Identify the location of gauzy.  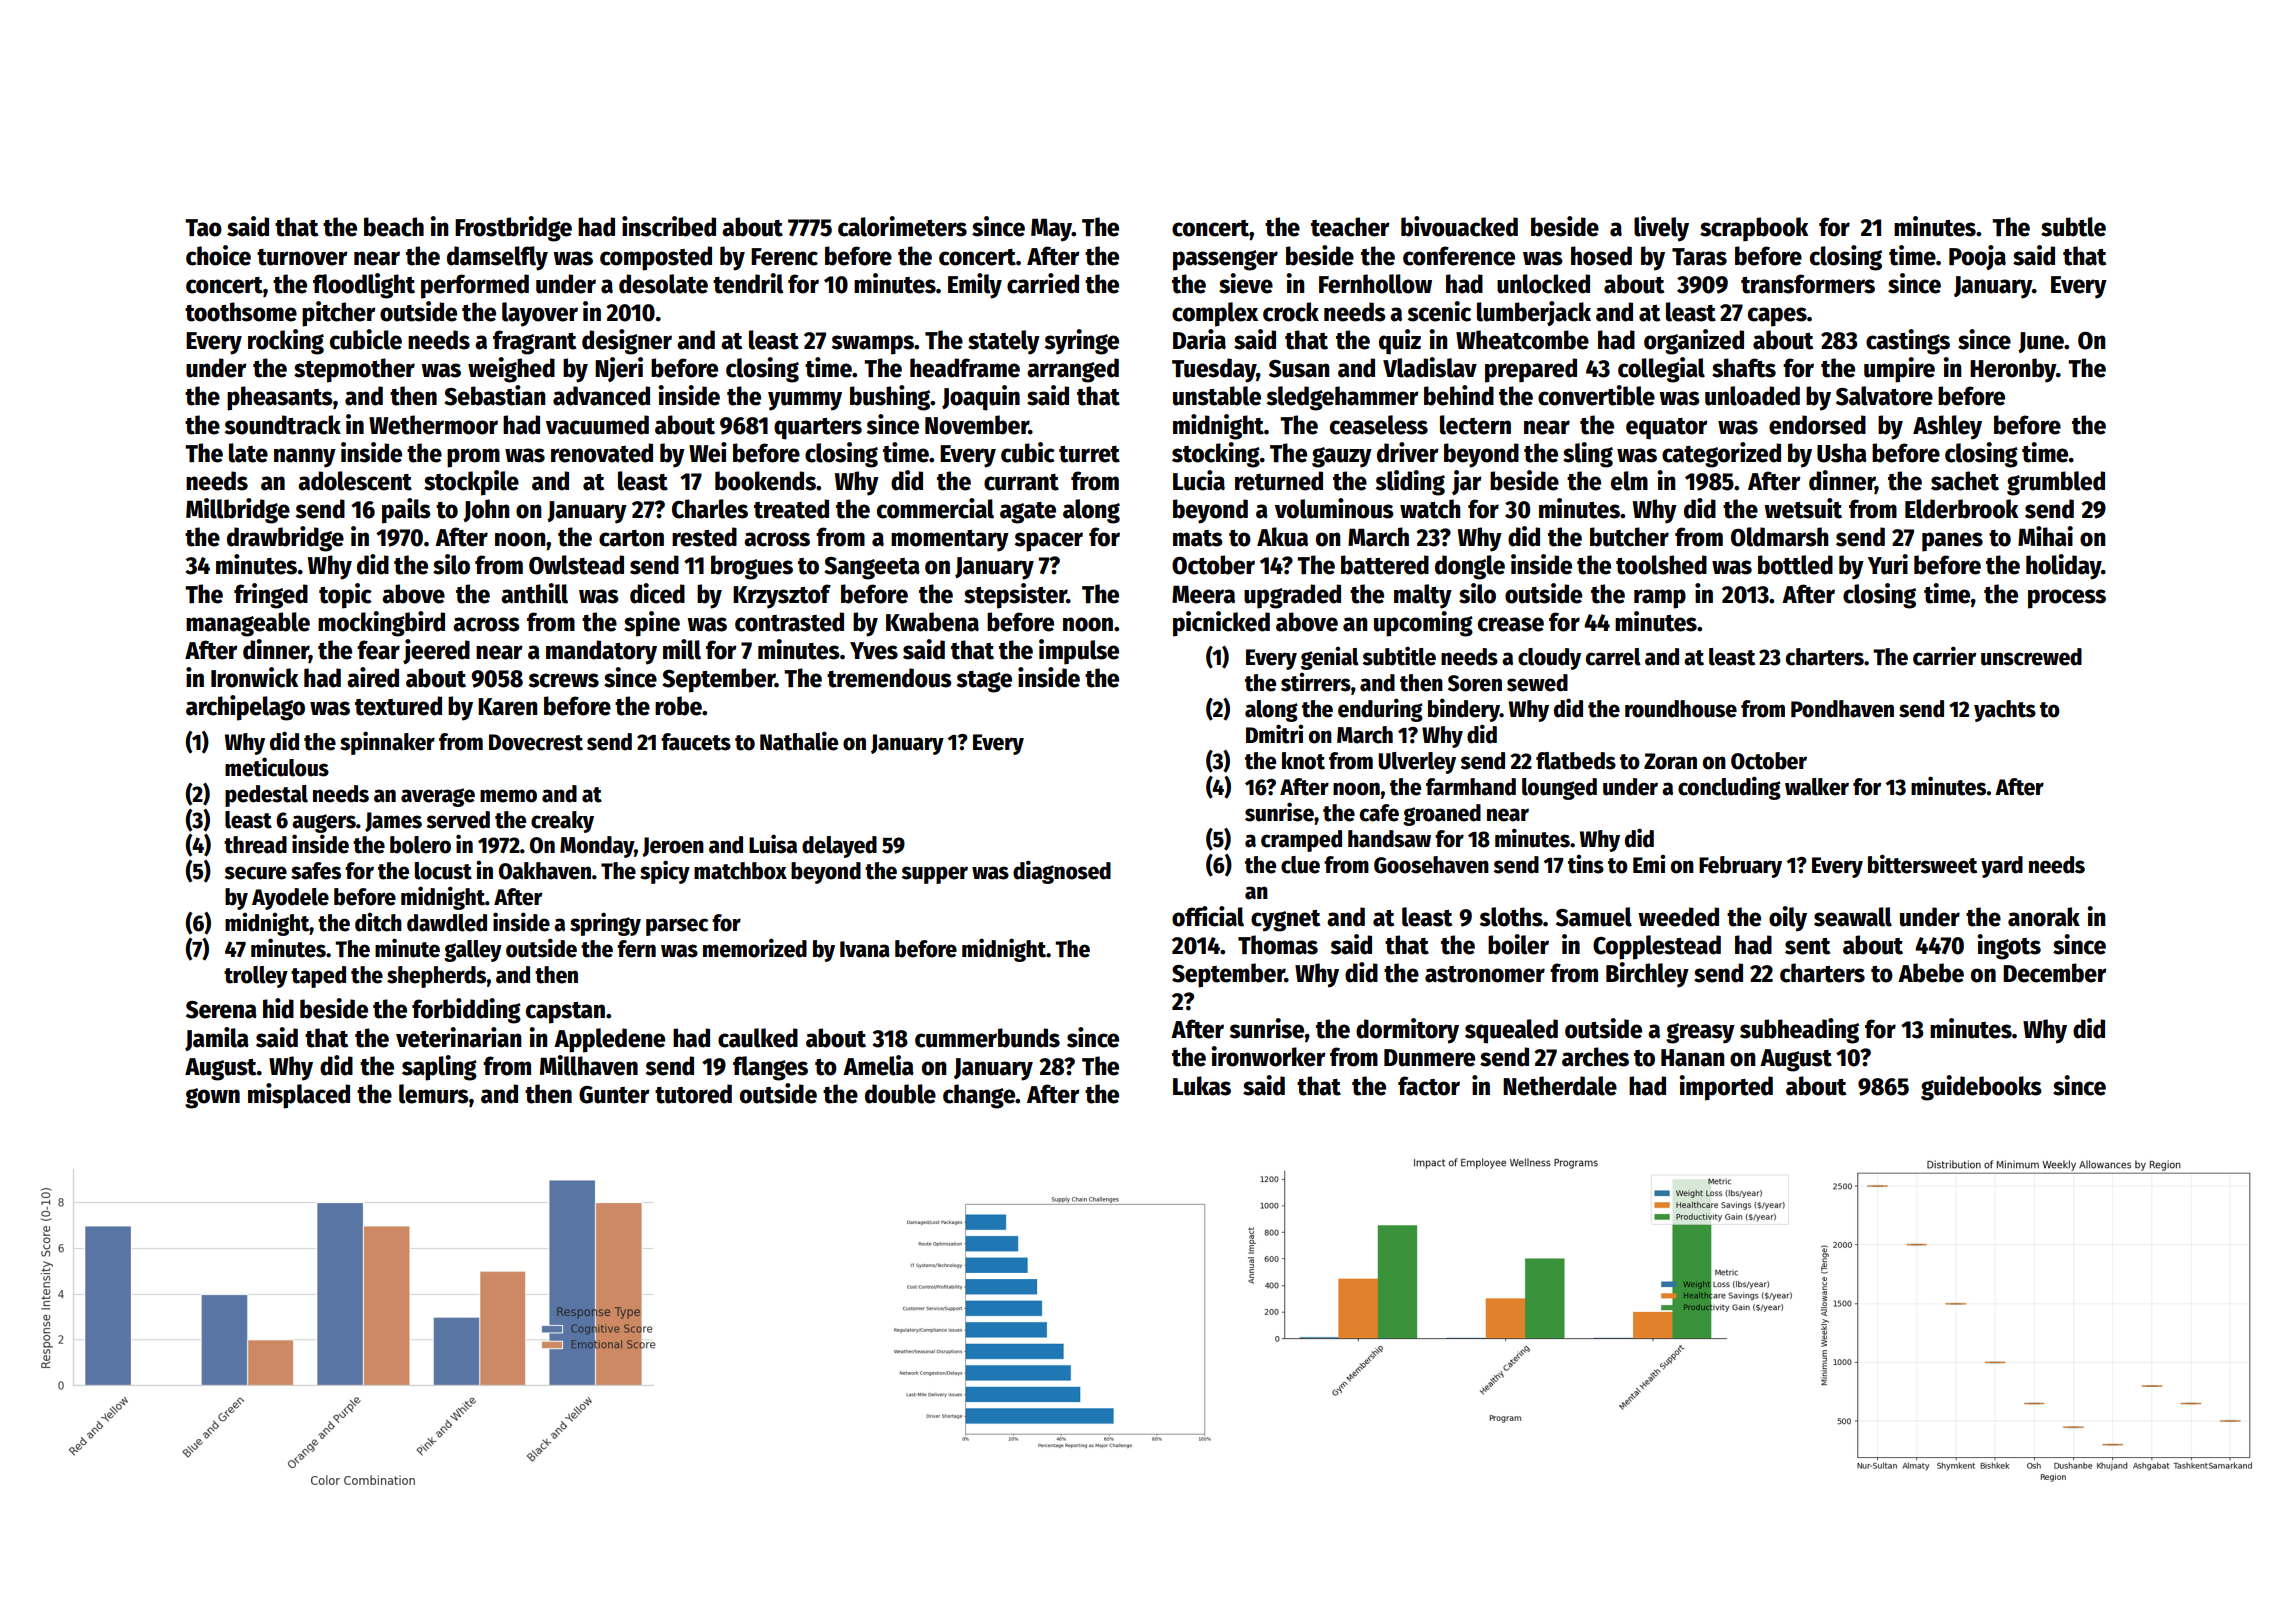
(1342, 457).
